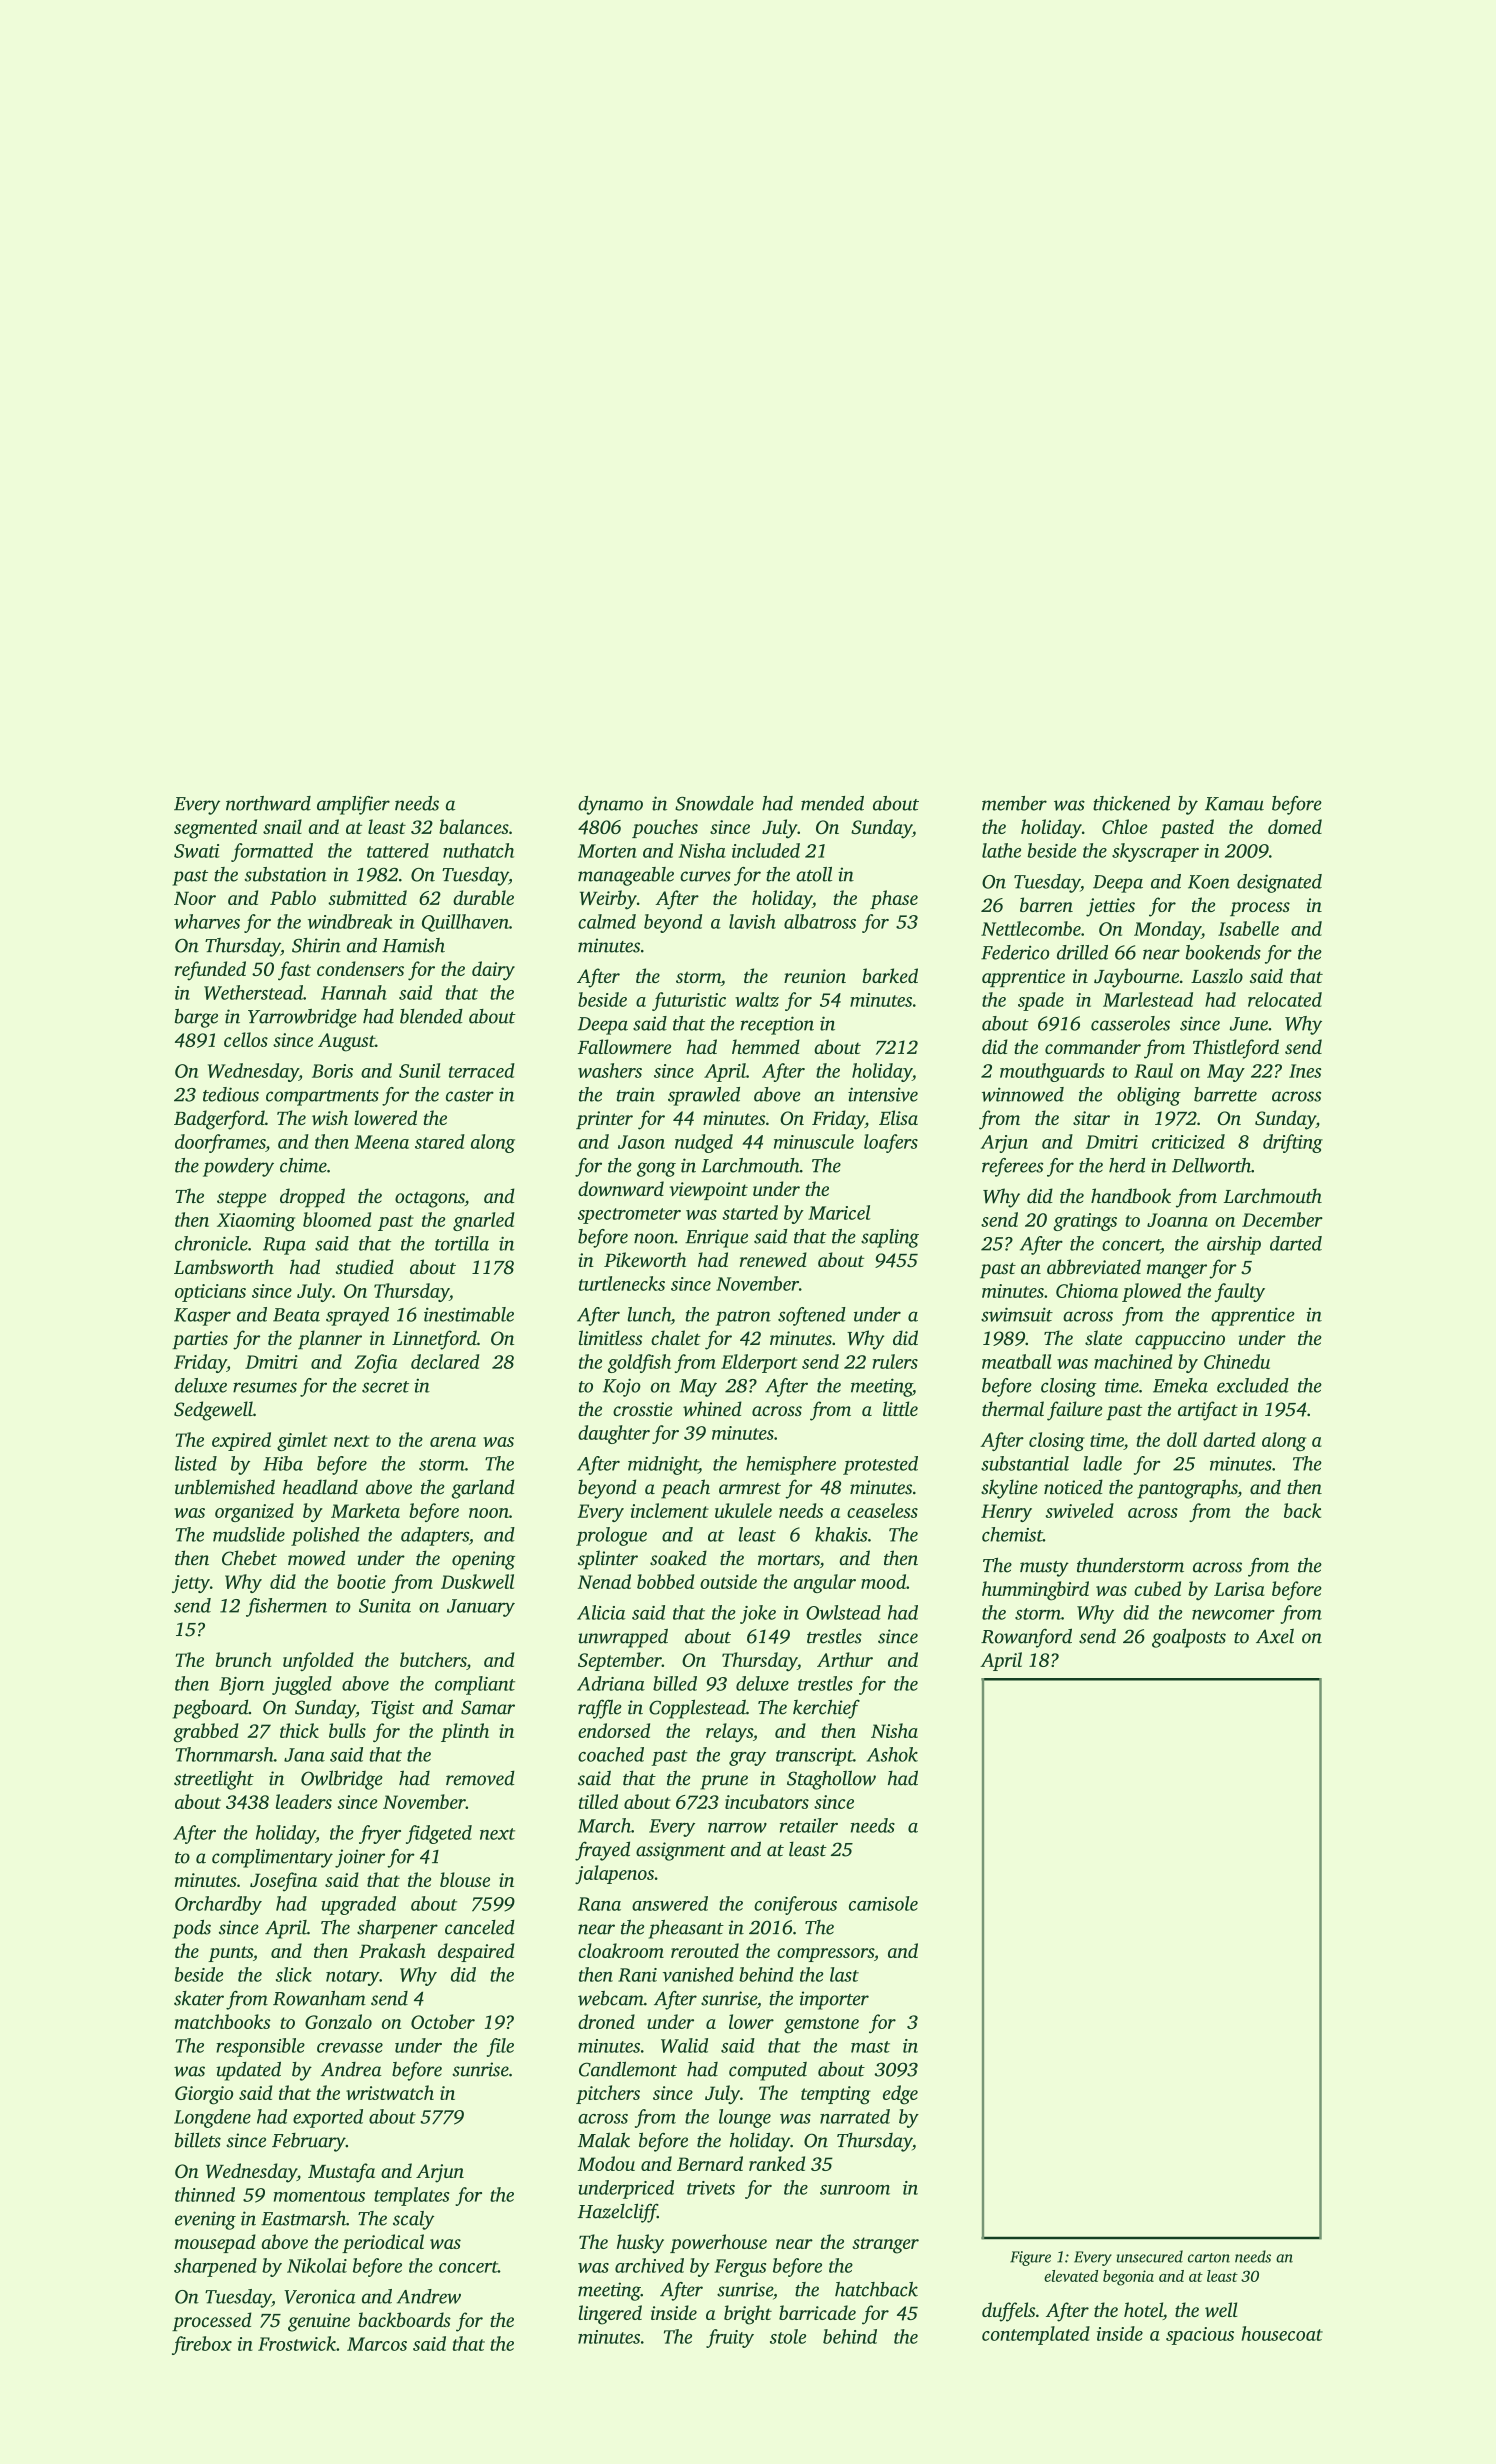 This document has height=2464, width=1496. Describe the element at coordinates (689, 1001) in the document. I see `futuristic` at that location.
